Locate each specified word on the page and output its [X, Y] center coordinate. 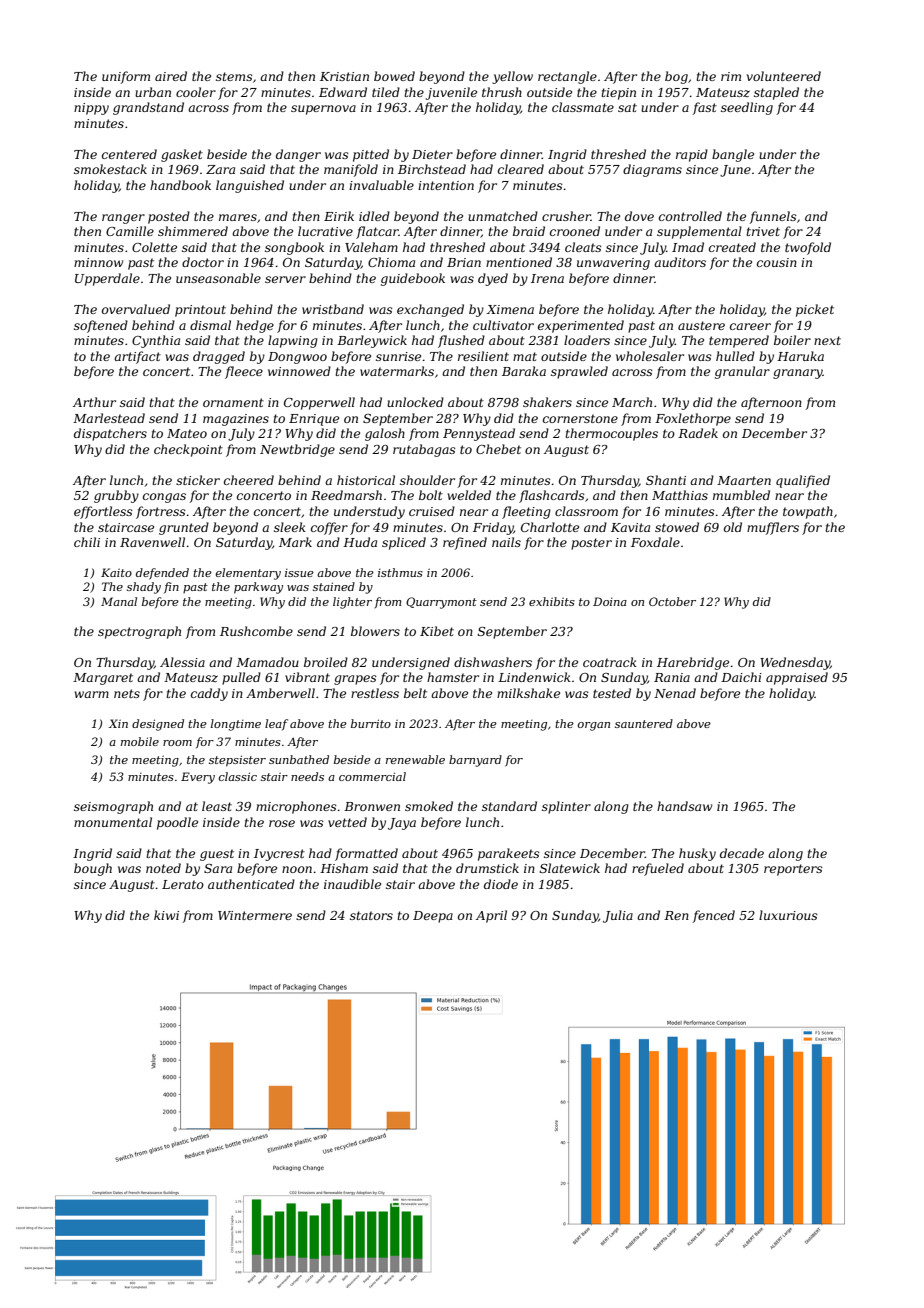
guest [217, 855]
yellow [512, 77]
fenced [713, 916]
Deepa [433, 917]
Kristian [344, 76]
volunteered [784, 76]
